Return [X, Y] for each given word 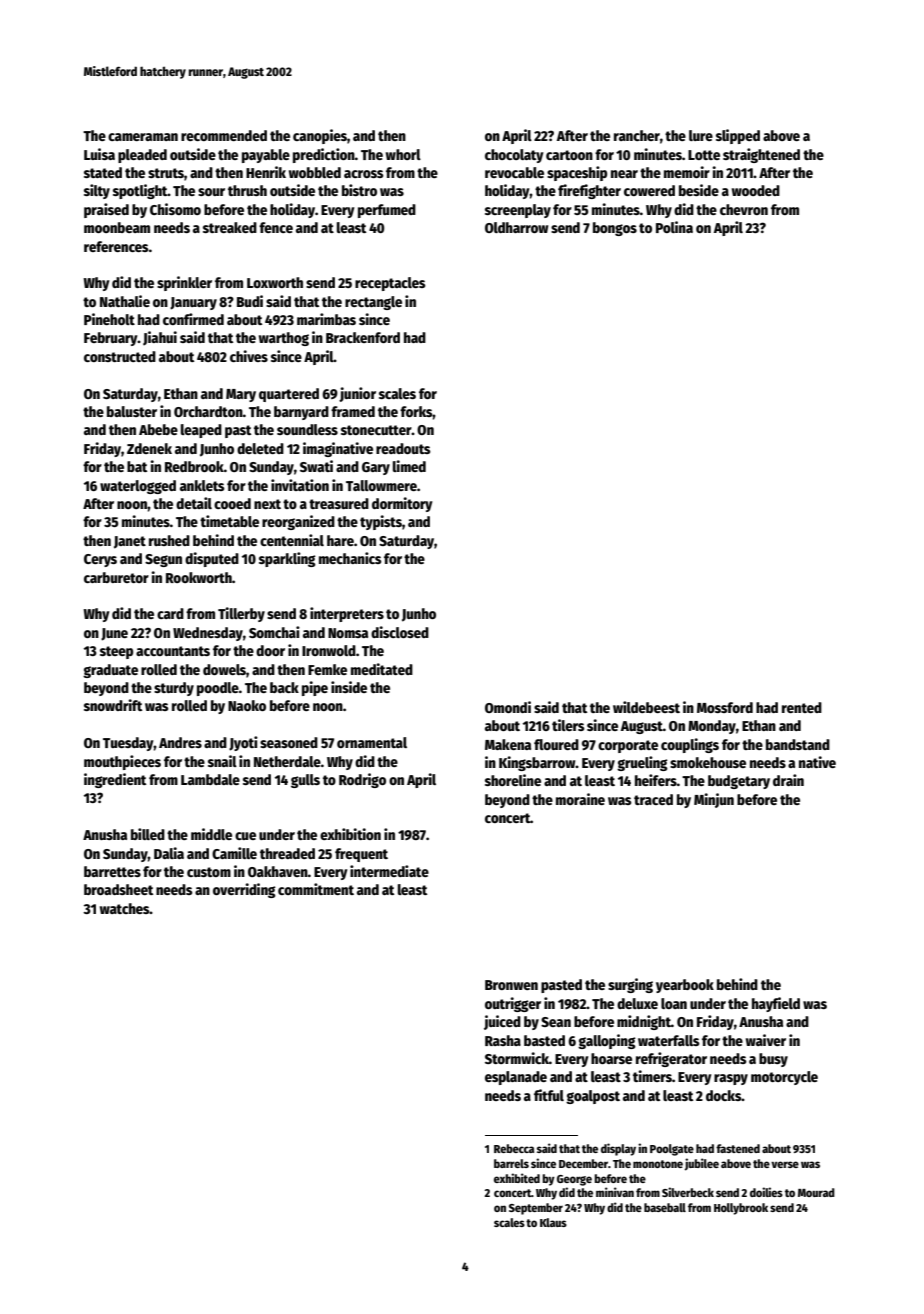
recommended [224, 135]
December [583, 1163]
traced [653, 799]
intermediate [389, 871]
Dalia [169, 853]
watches [125, 908]
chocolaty [514, 156]
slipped [738, 136]
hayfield [776, 1004]
